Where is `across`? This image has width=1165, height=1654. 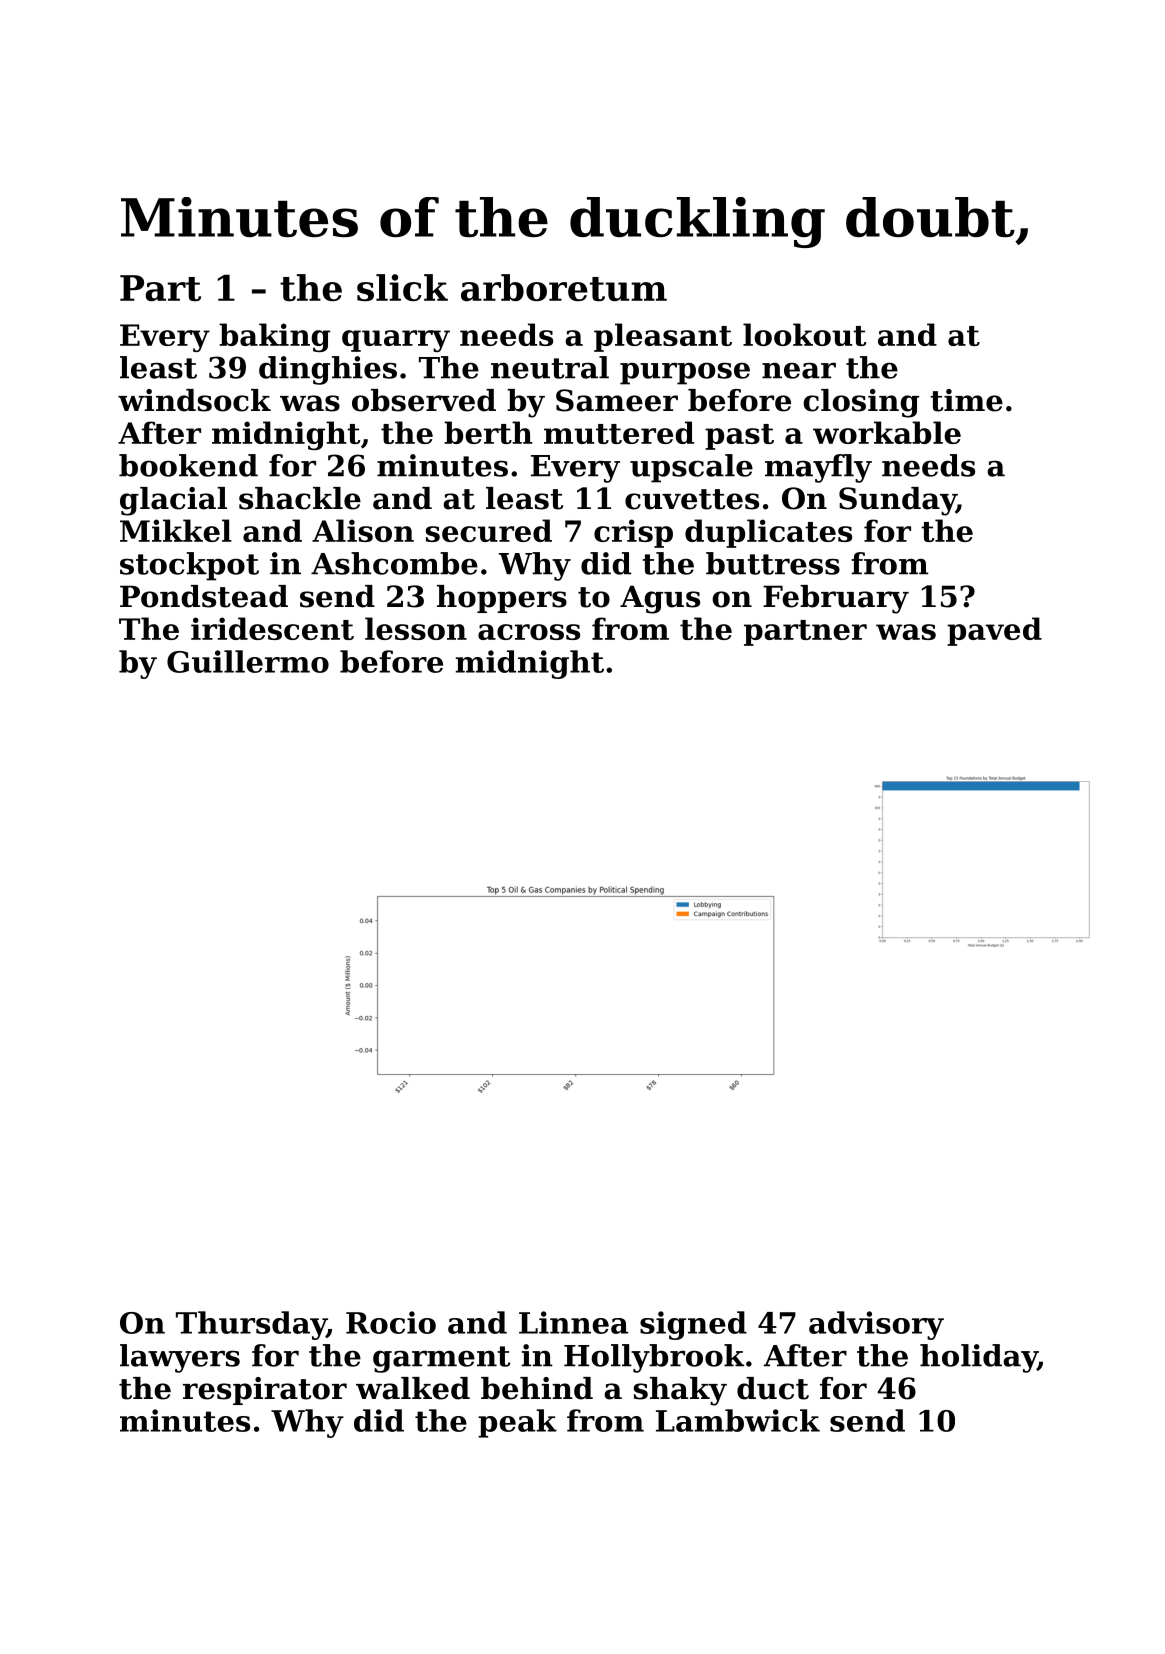
across is located at coordinates (529, 632).
